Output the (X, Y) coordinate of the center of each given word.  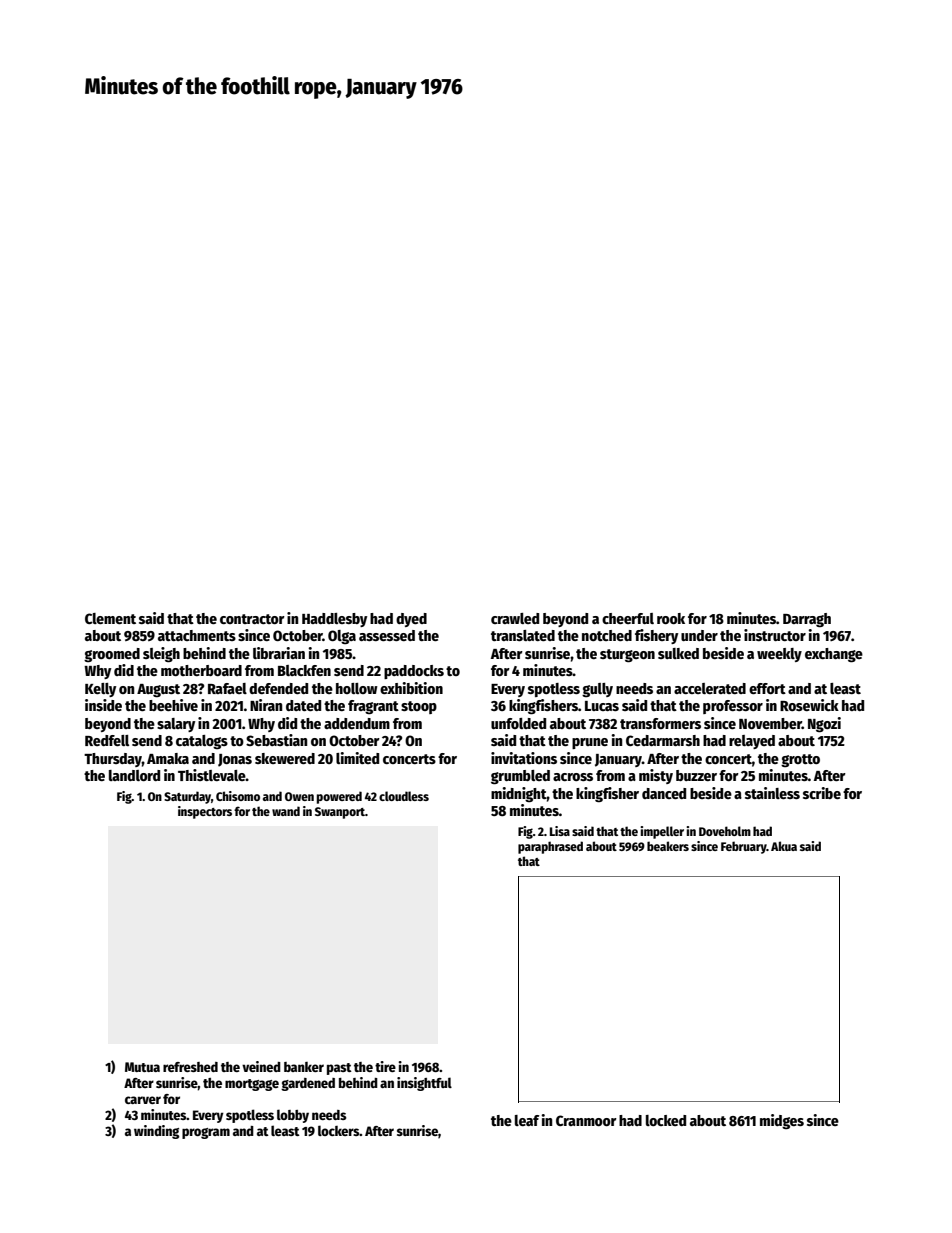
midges (782, 1121)
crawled (515, 618)
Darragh (807, 620)
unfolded (518, 723)
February (744, 847)
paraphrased (550, 847)
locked (666, 1120)
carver (143, 1100)
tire (385, 1066)
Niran (266, 705)
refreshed (190, 1067)
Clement (110, 618)
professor (733, 707)
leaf (527, 1120)
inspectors (205, 812)
